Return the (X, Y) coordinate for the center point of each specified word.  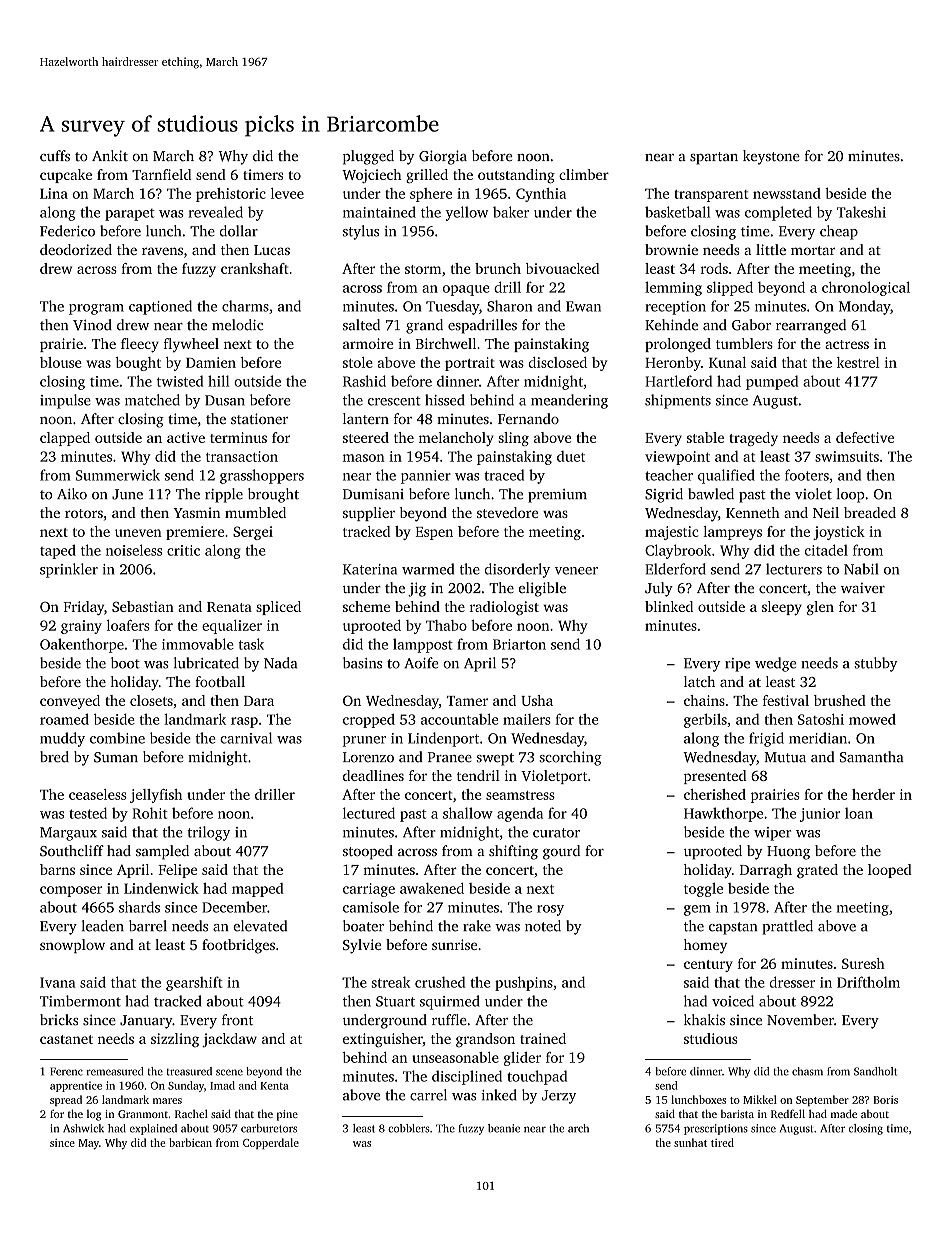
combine (117, 738)
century (708, 966)
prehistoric (231, 195)
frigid (766, 739)
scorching (571, 758)
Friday (83, 608)
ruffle (449, 1020)
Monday (864, 307)
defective (865, 437)
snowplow (72, 946)
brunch (498, 268)
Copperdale (271, 1143)
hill (218, 381)
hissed (445, 400)
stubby (876, 664)
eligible (542, 589)
